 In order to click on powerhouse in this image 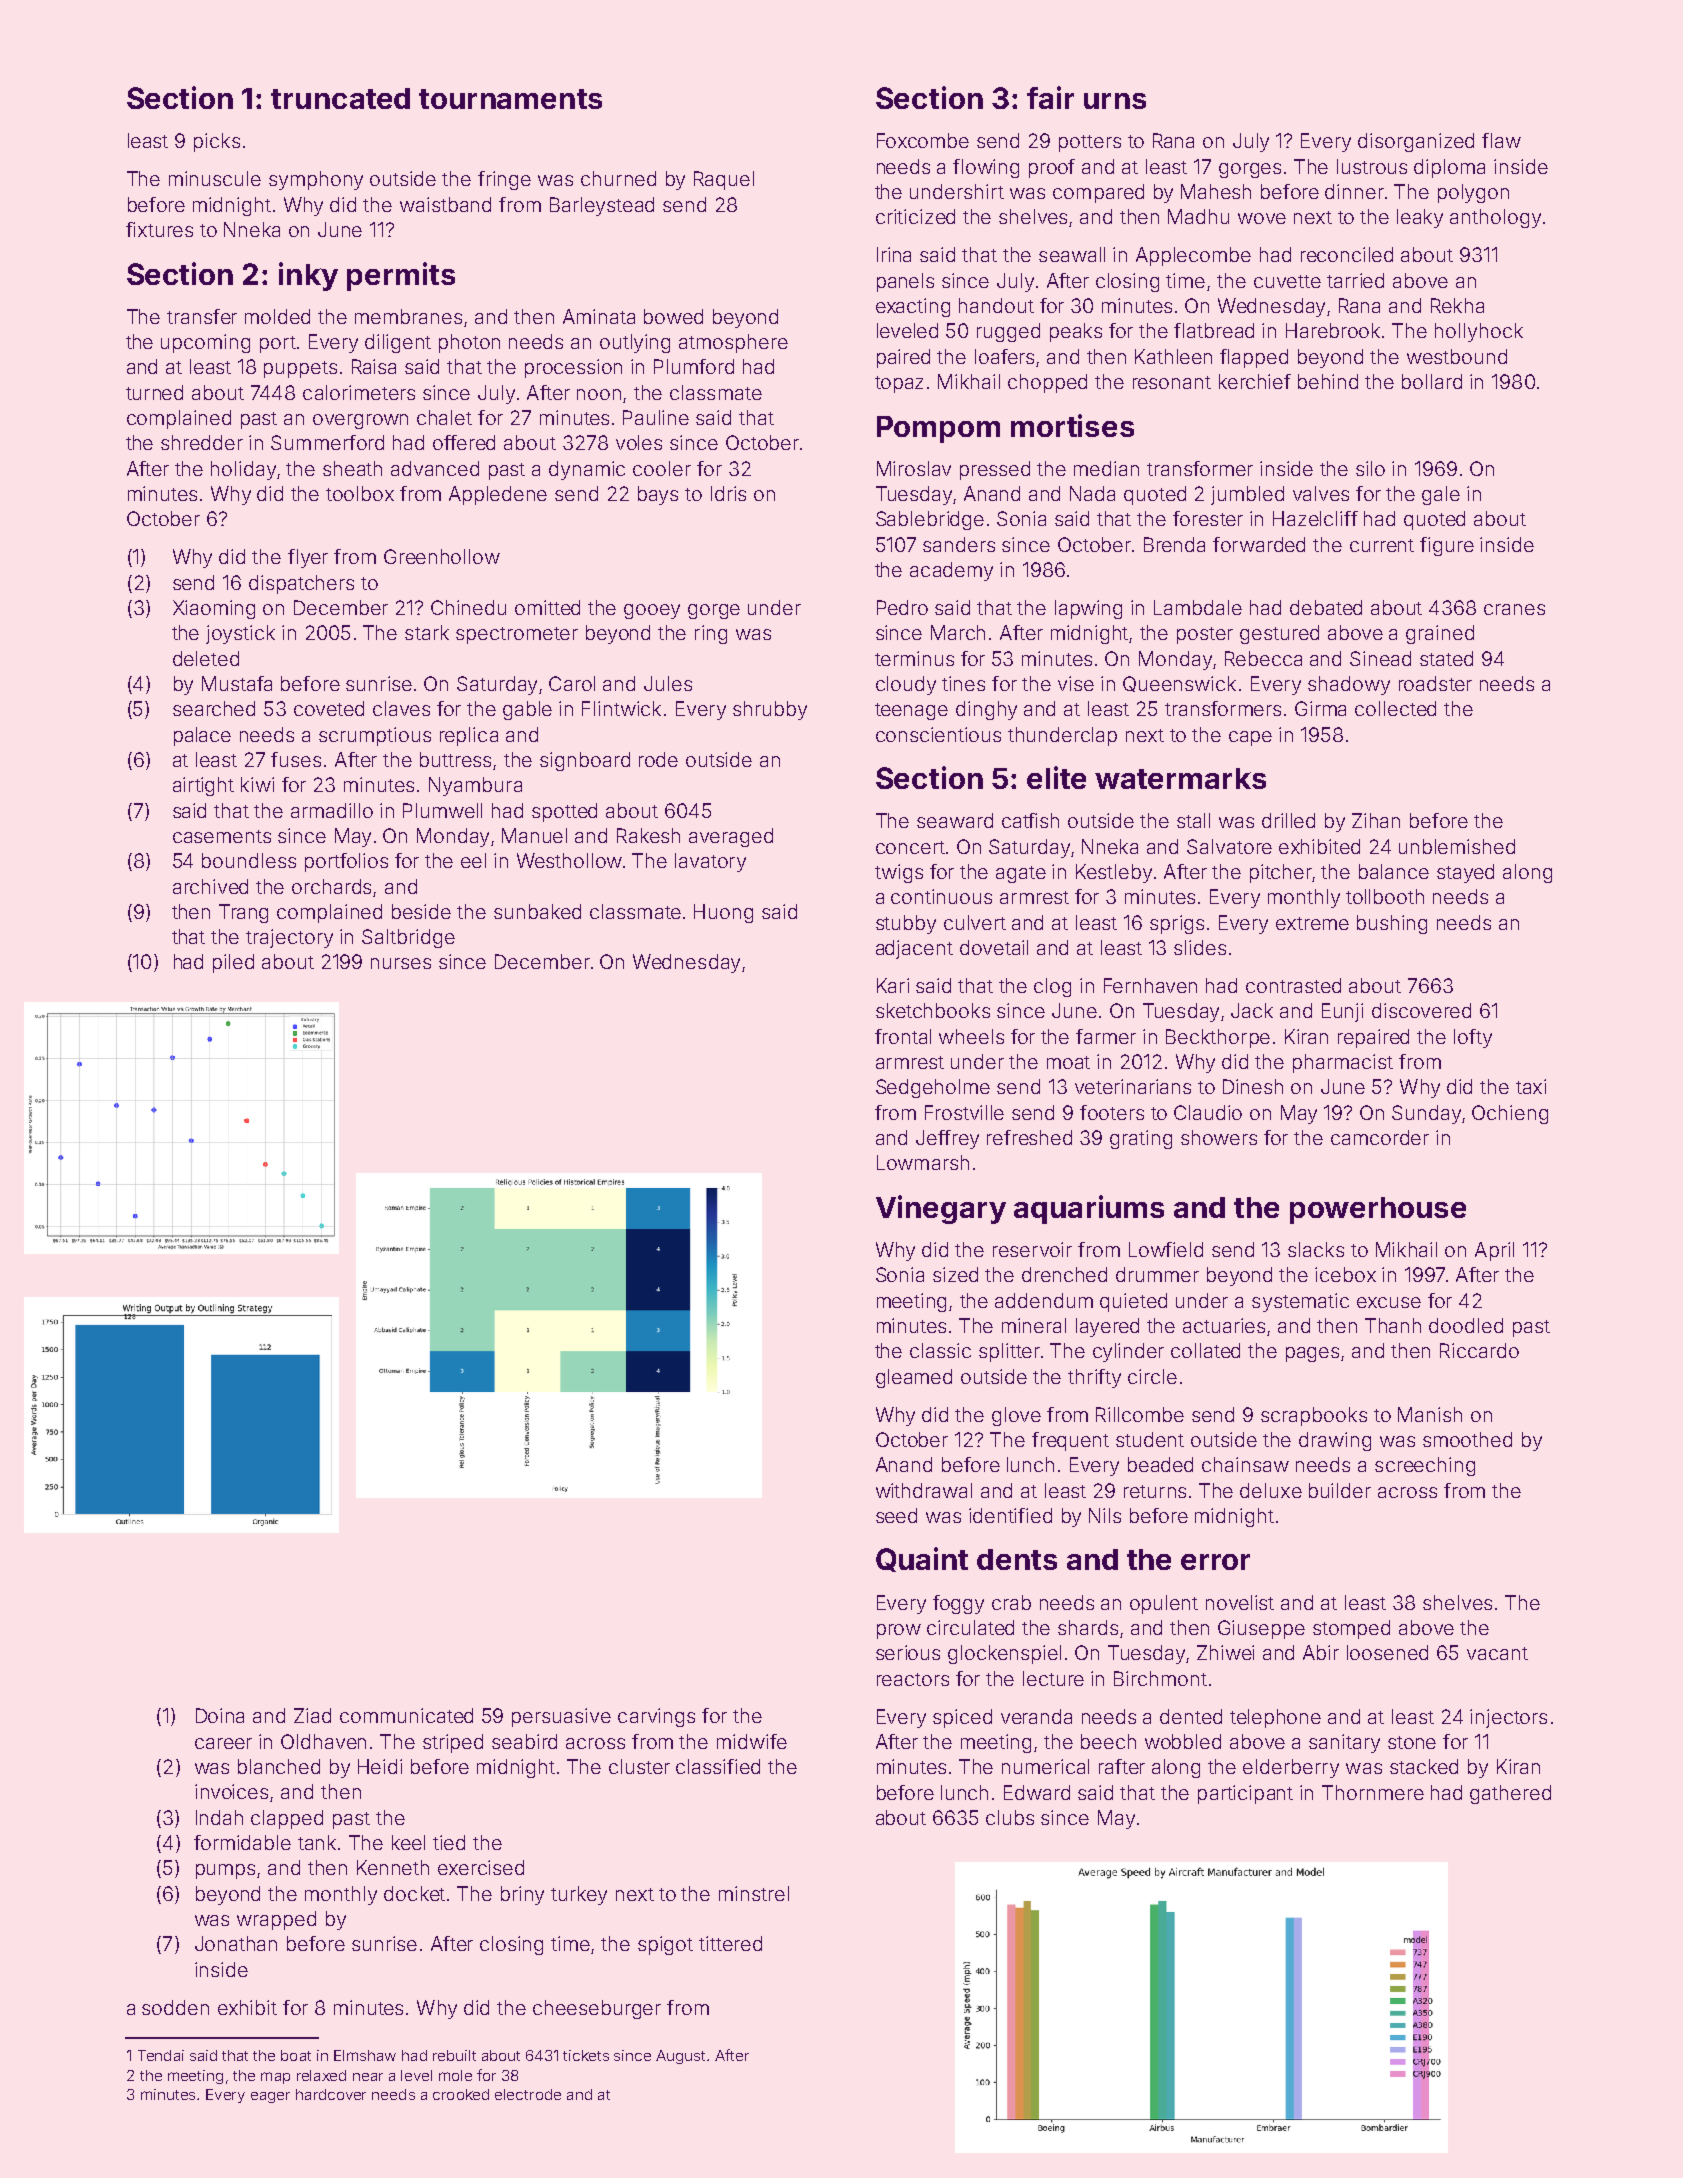, I will do `click(1378, 1210)`.
